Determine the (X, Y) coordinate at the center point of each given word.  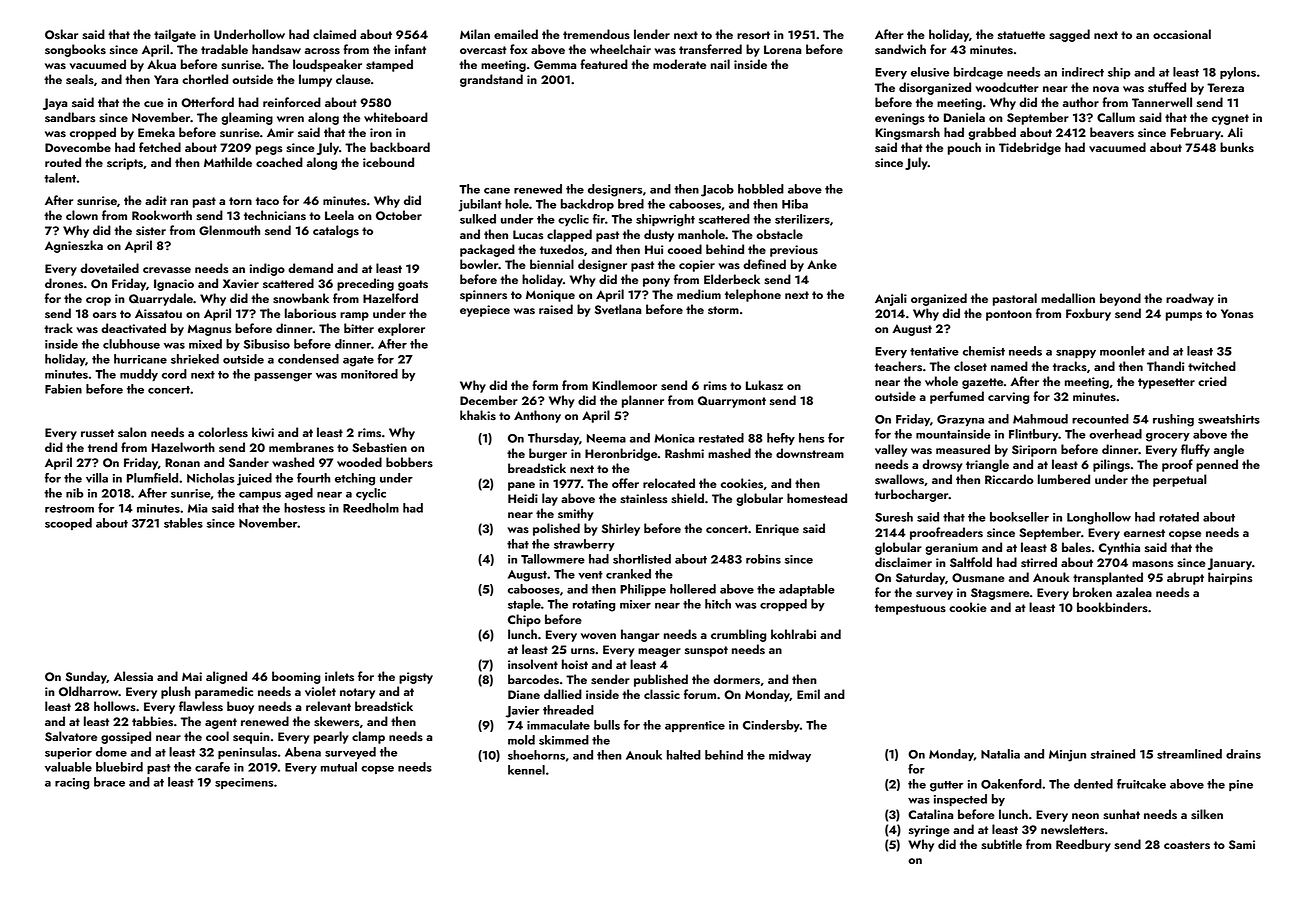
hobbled (761, 189)
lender (652, 34)
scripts (125, 164)
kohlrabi (793, 634)
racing (72, 784)
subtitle (1001, 844)
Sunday (86, 677)
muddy (139, 375)
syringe (929, 831)
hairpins (1230, 578)
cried (1212, 381)
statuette (1021, 35)
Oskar (61, 34)
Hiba (795, 204)
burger (548, 454)
